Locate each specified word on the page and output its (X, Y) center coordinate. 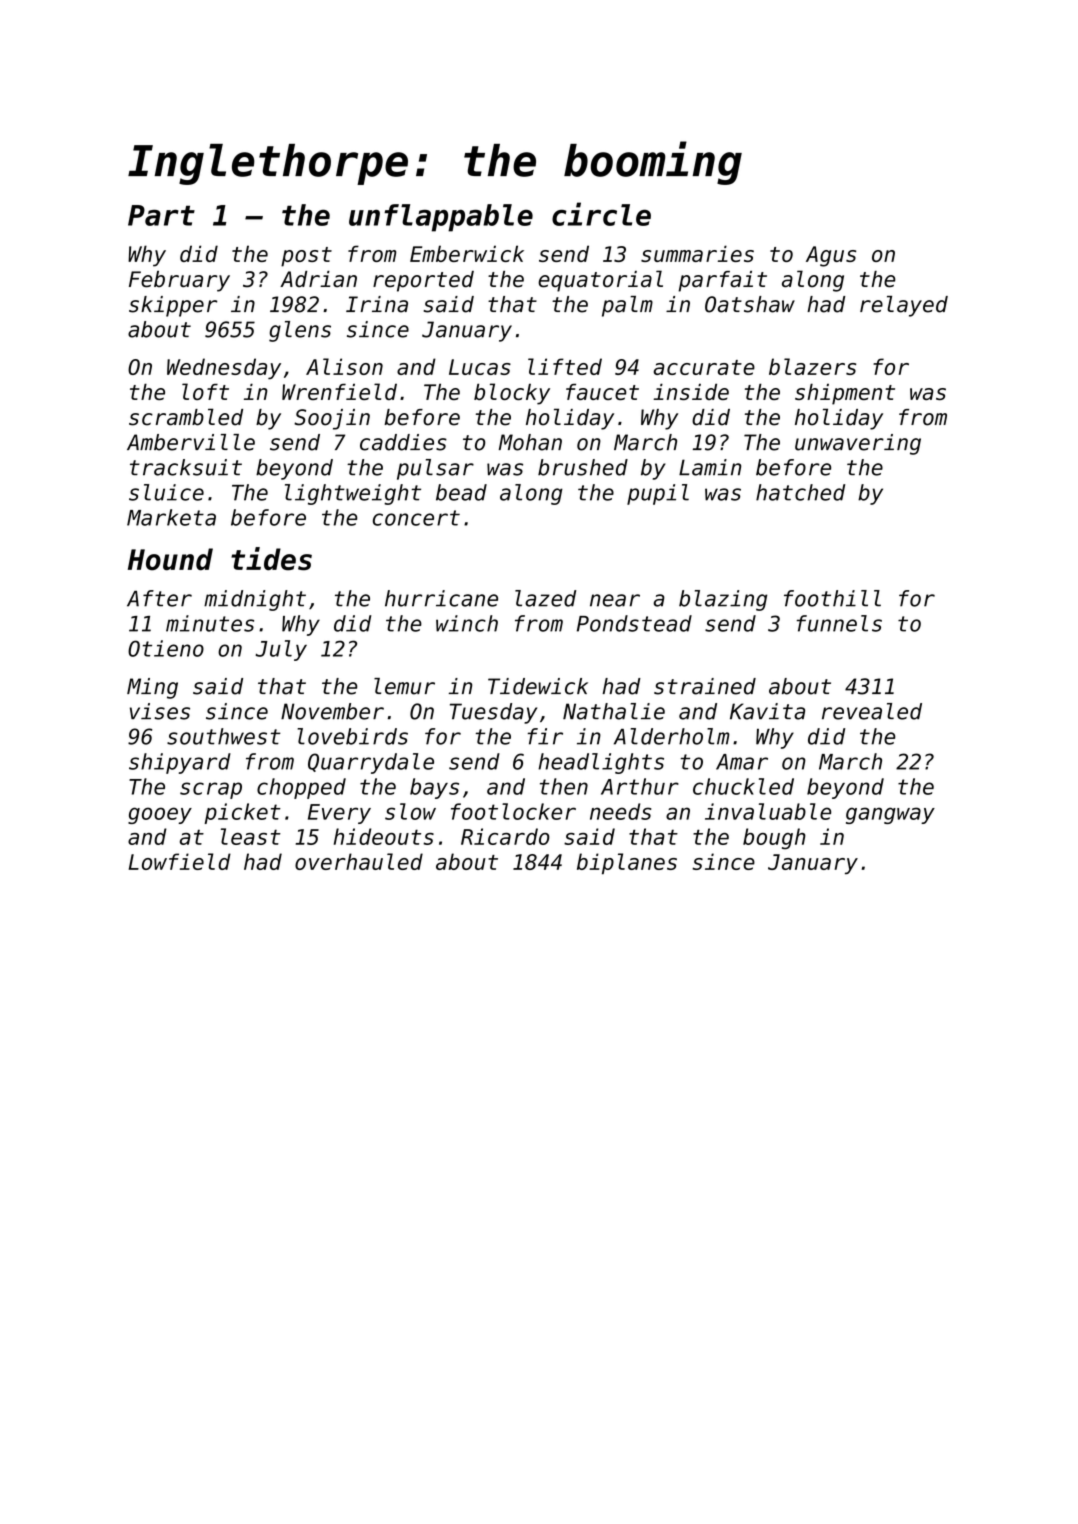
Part (161, 215)
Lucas (480, 367)
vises (160, 711)
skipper (173, 306)
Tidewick (538, 686)
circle (601, 214)
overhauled (359, 861)
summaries (697, 253)
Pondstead (634, 623)
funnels (839, 623)
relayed (904, 306)
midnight (255, 600)
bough (774, 839)
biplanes (627, 864)
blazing (723, 600)
